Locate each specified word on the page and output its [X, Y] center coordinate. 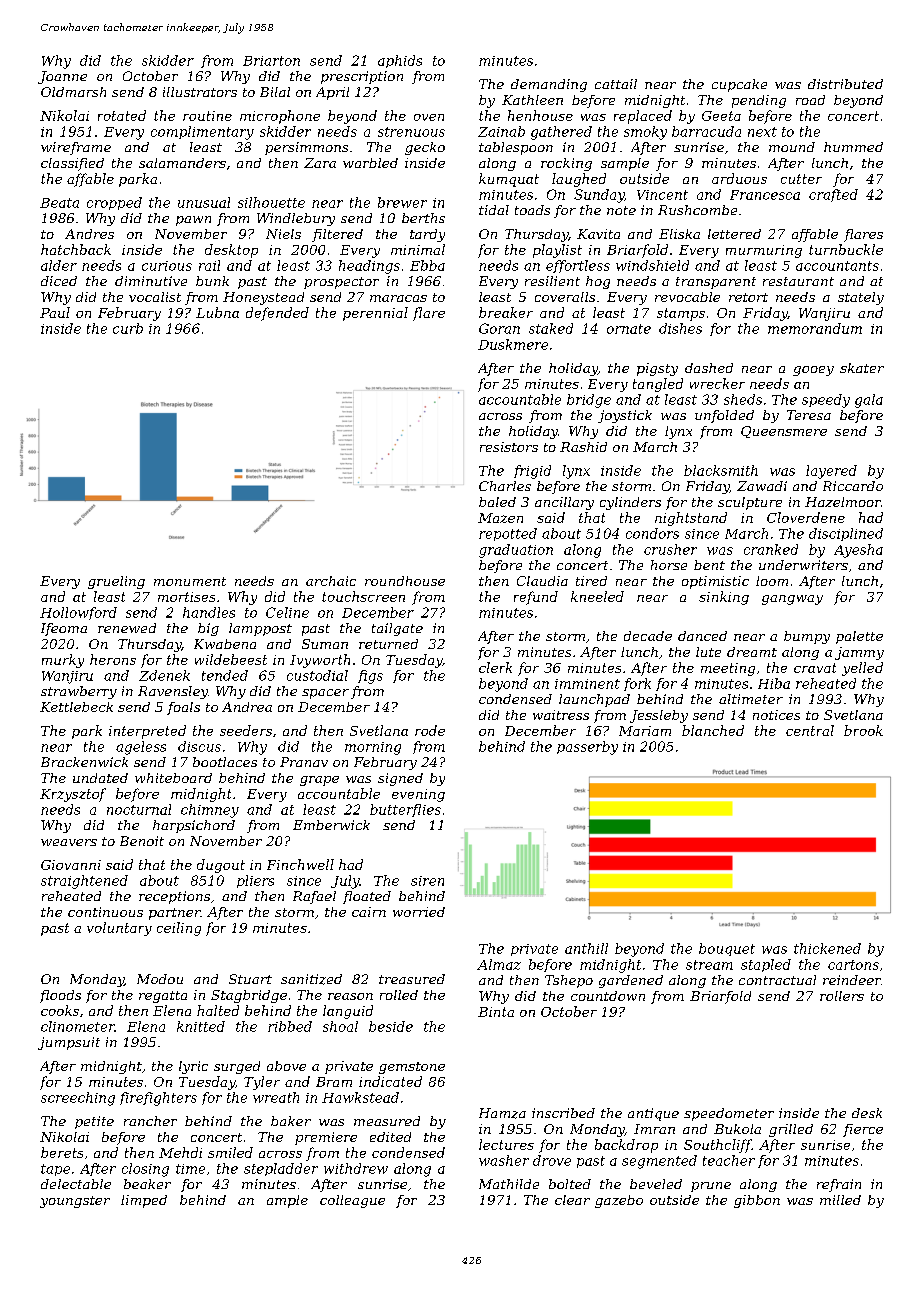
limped [144, 1201]
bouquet [727, 949]
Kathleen [532, 100]
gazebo [619, 1201]
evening [418, 795]
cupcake [739, 85]
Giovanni [71, 865]
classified [72, 164]
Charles [505, 486]
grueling [116, 582]
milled [840, 1200]
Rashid [583, 447]
